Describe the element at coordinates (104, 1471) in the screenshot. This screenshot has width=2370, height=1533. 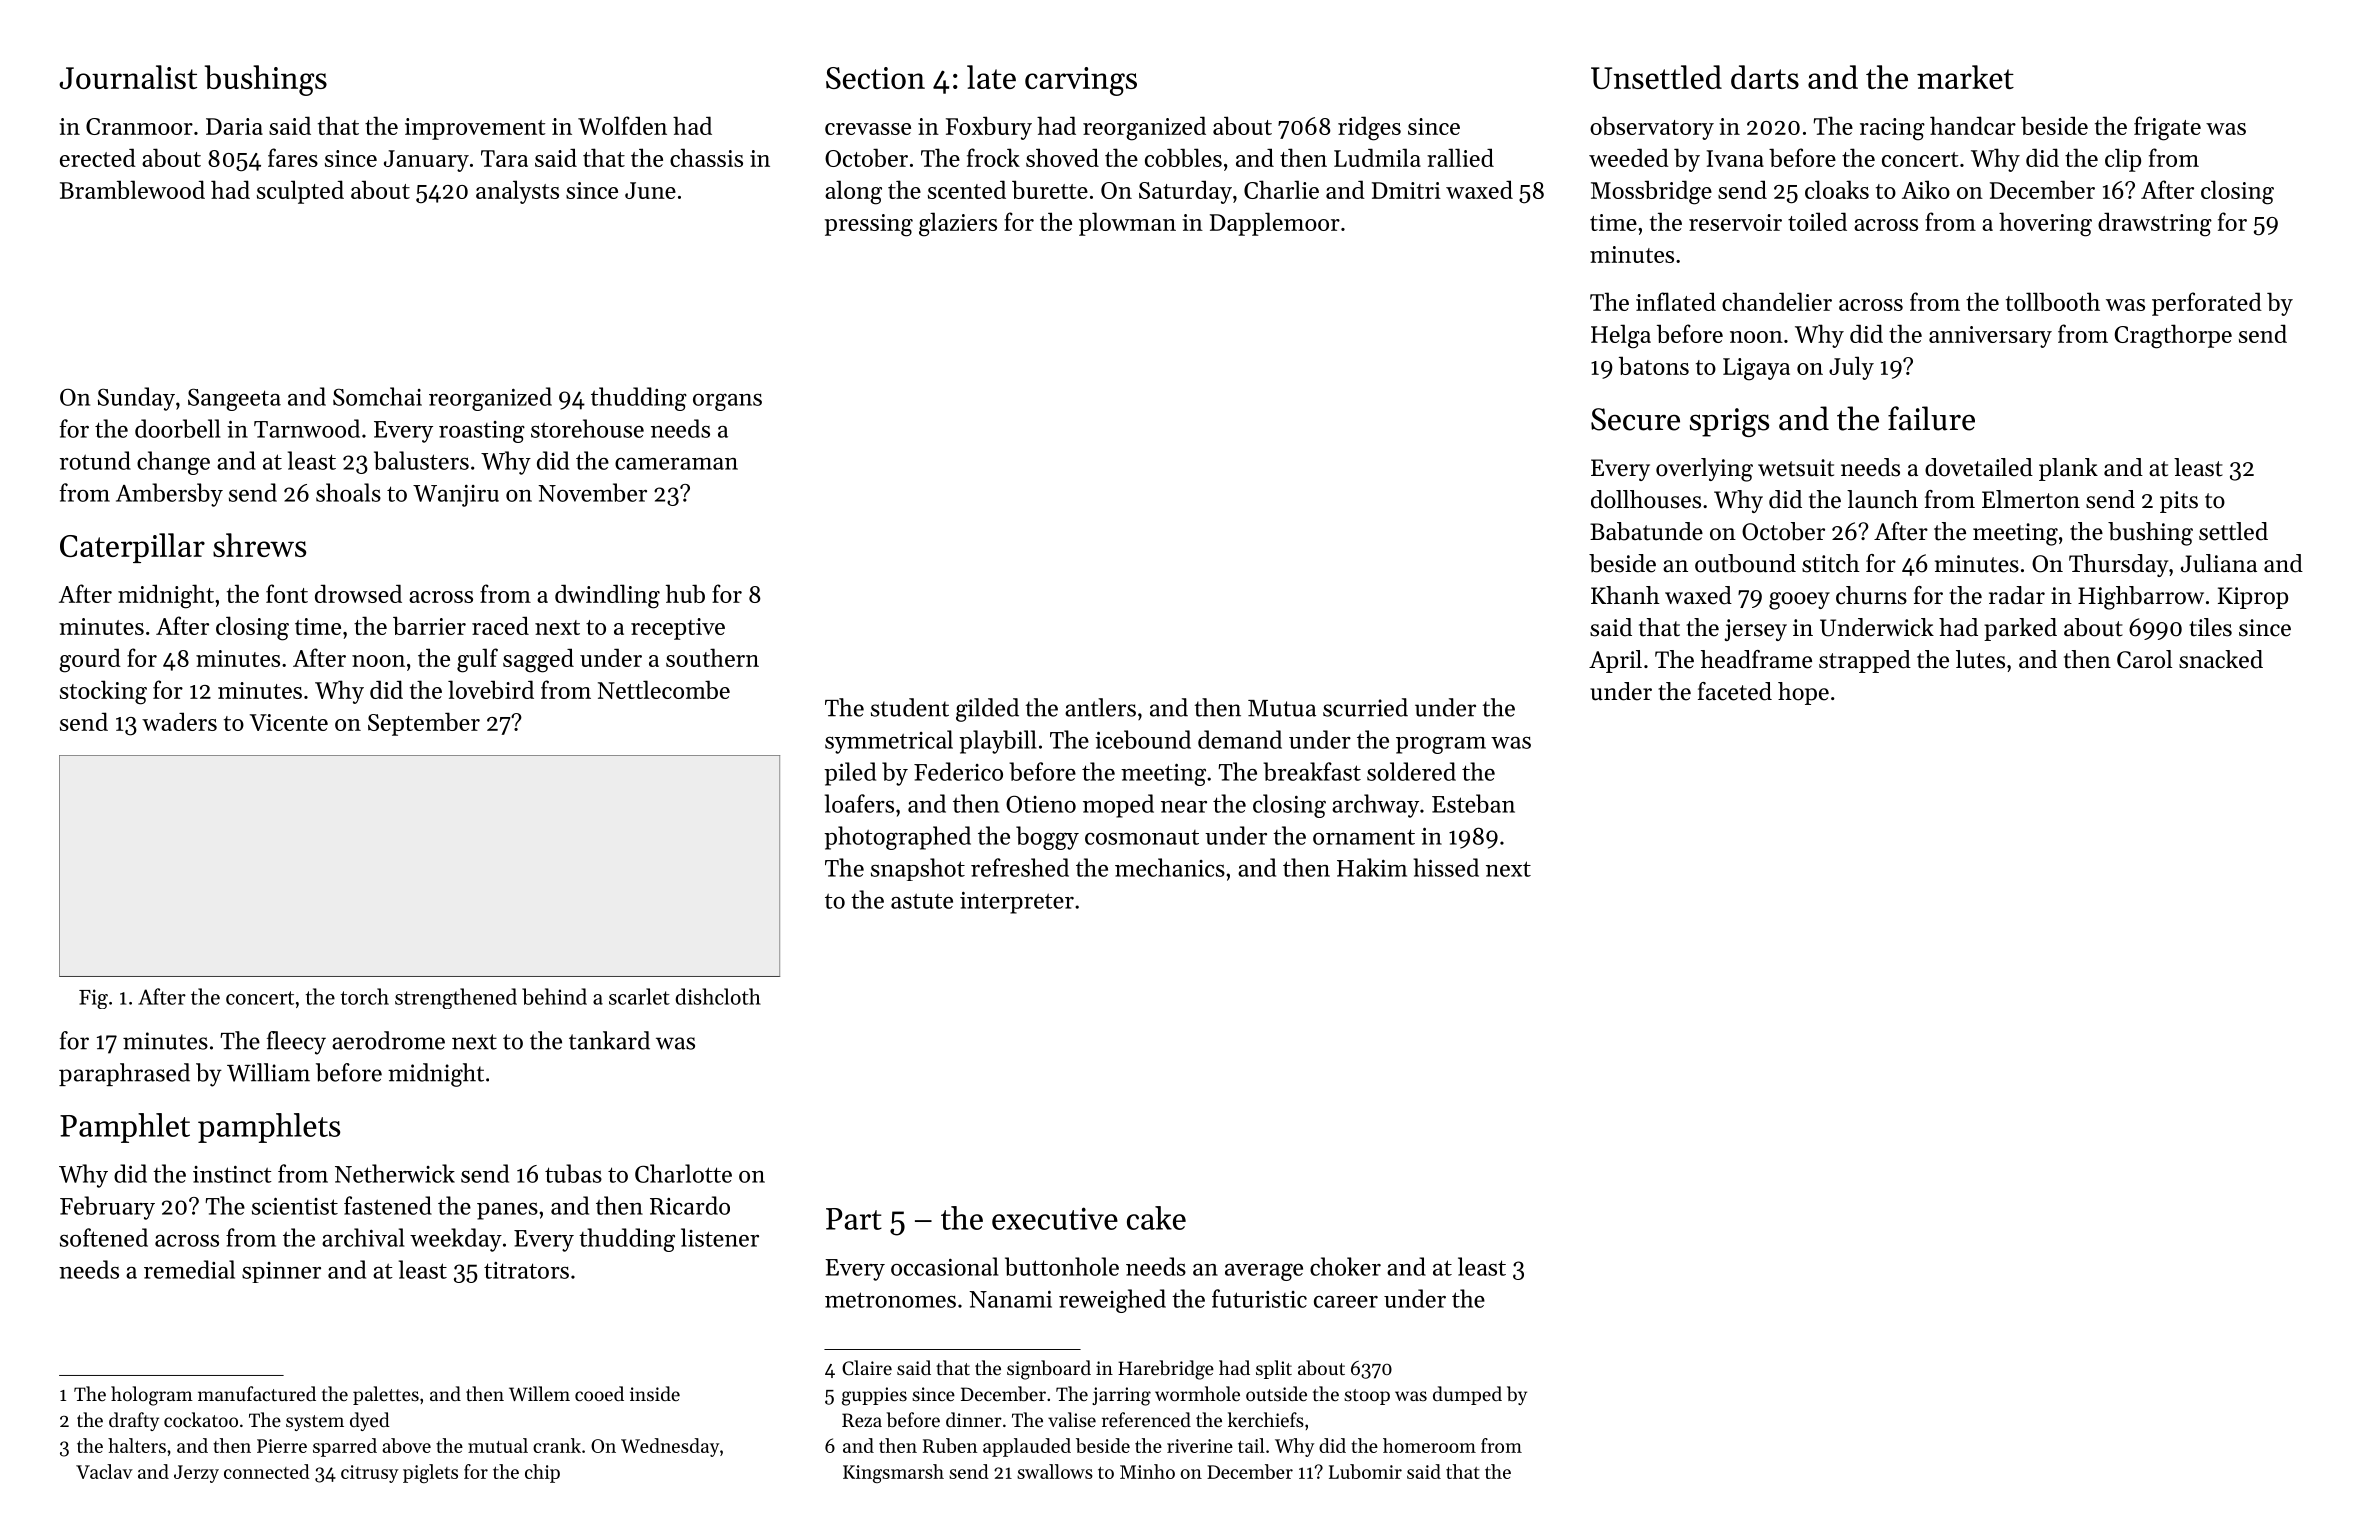
I see `Vaclav` at that location.
